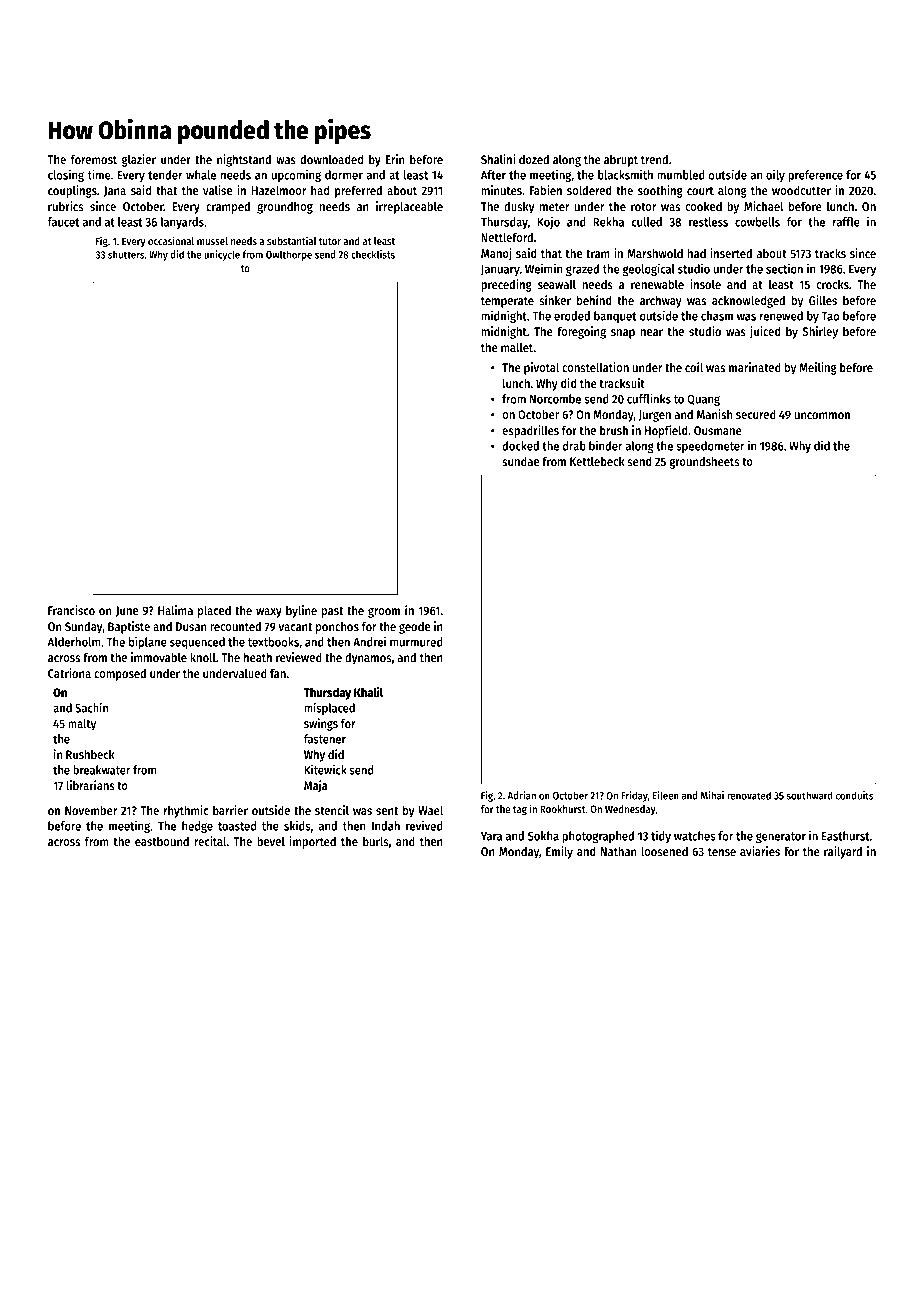  I want to click on dozed, so click(534, 159).
